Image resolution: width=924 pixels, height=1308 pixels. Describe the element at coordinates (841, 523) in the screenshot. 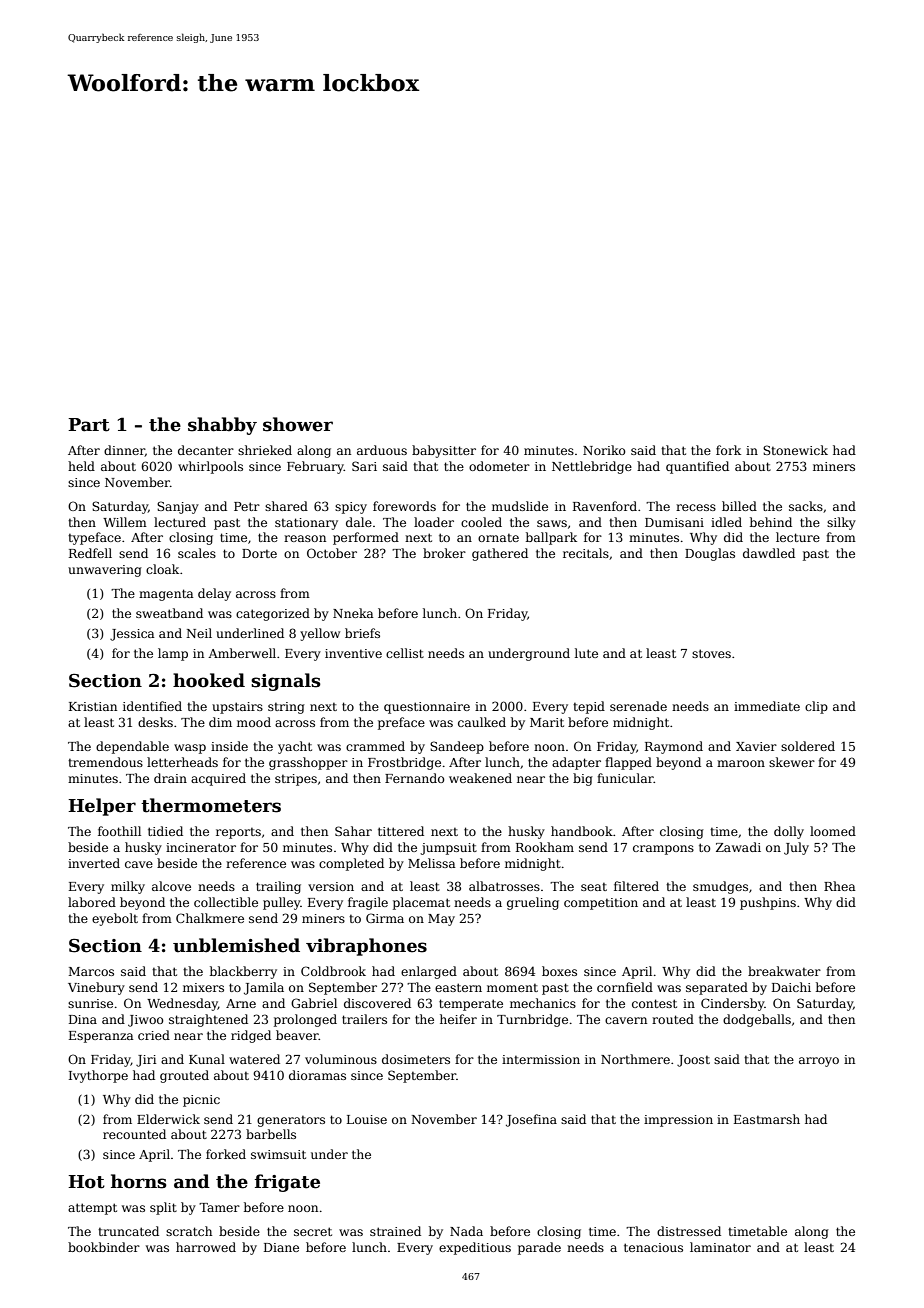

I see `silky` at that location.
